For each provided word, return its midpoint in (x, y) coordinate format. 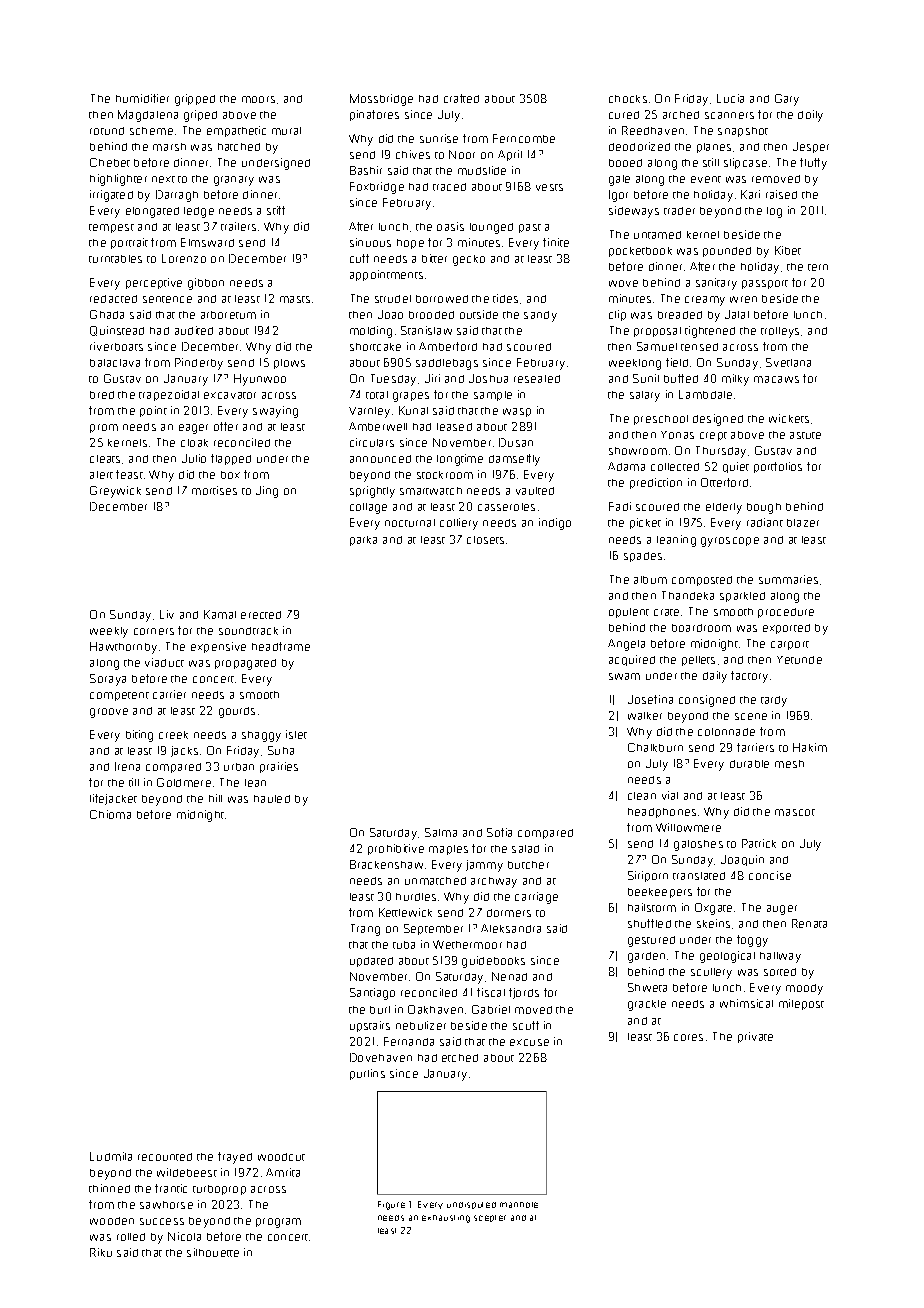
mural (286, 131)
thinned (109, 1188)
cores (688, 1037)
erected (261, 615)
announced (380, 459)
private (755, 1037)
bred (102, 395)
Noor (462, 154)
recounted (165, 1157)
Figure (391, 1205)
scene (751, 716)
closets (485, 540)
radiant (765, 522)
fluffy (813, 164)
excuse (529, 1042)
